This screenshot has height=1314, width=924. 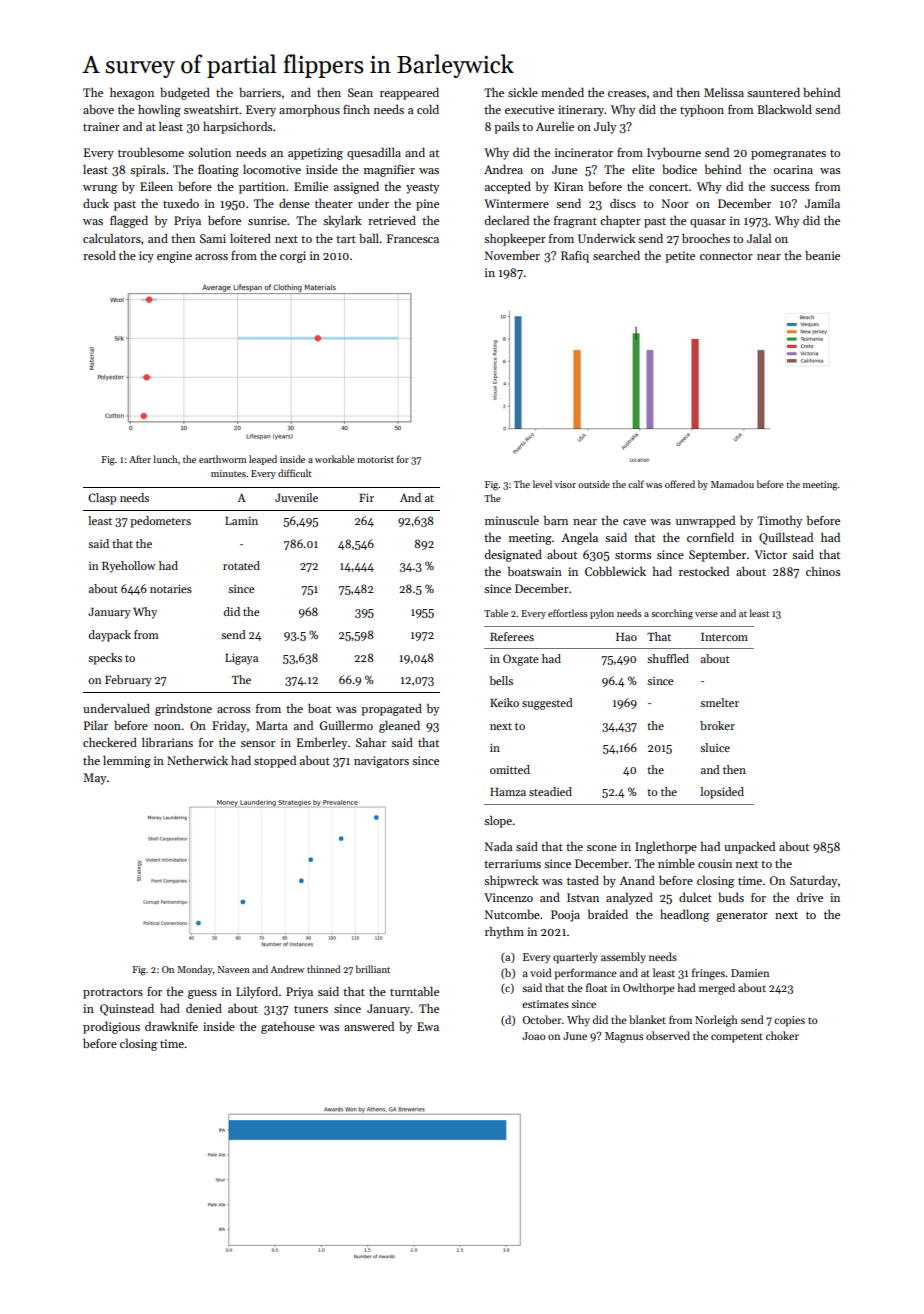 What do you see at coordinates (391, 709) in the screenshot?
I see `propagated` at bounding box center [391, 709].
